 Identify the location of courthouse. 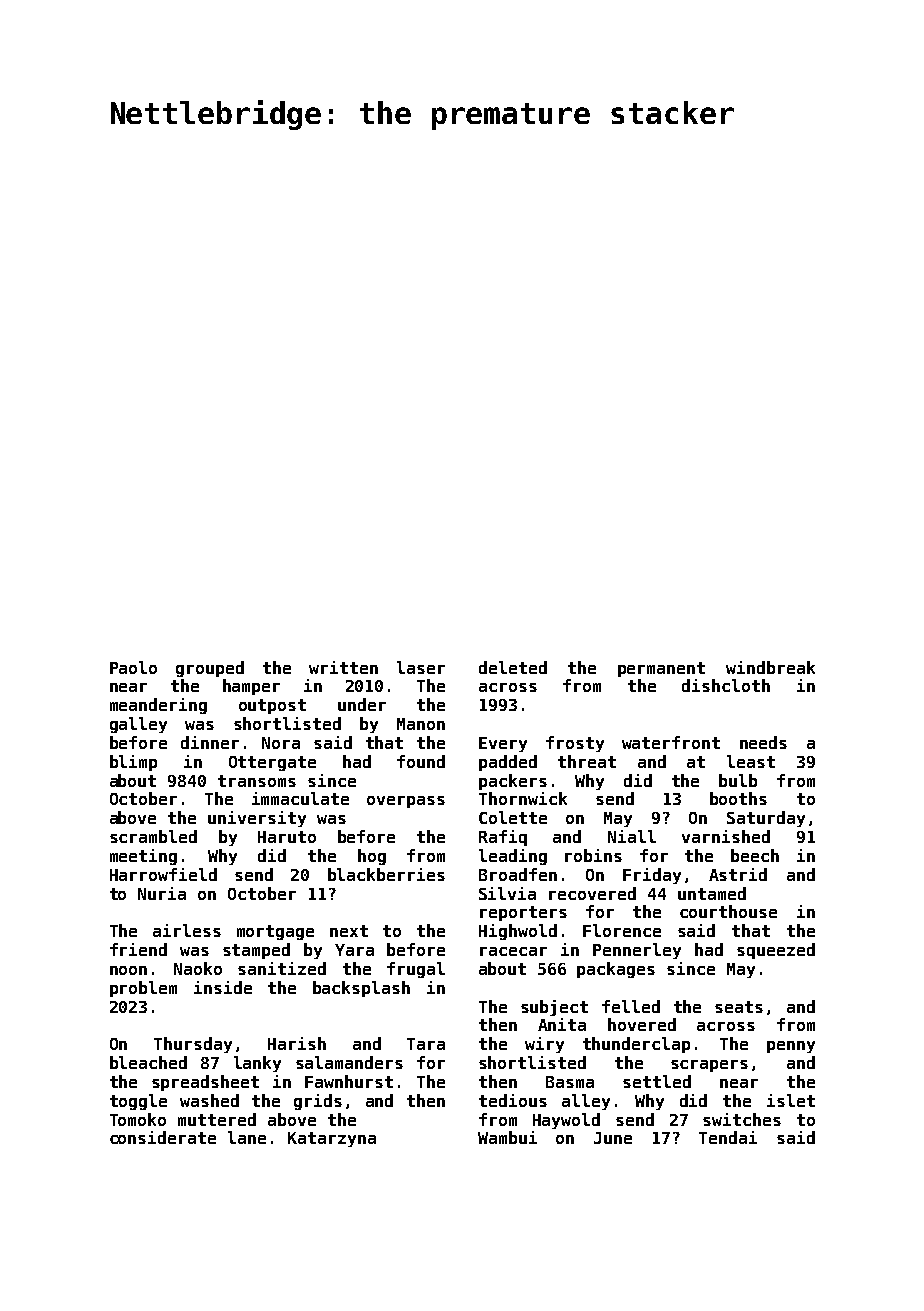
(728, 911).
